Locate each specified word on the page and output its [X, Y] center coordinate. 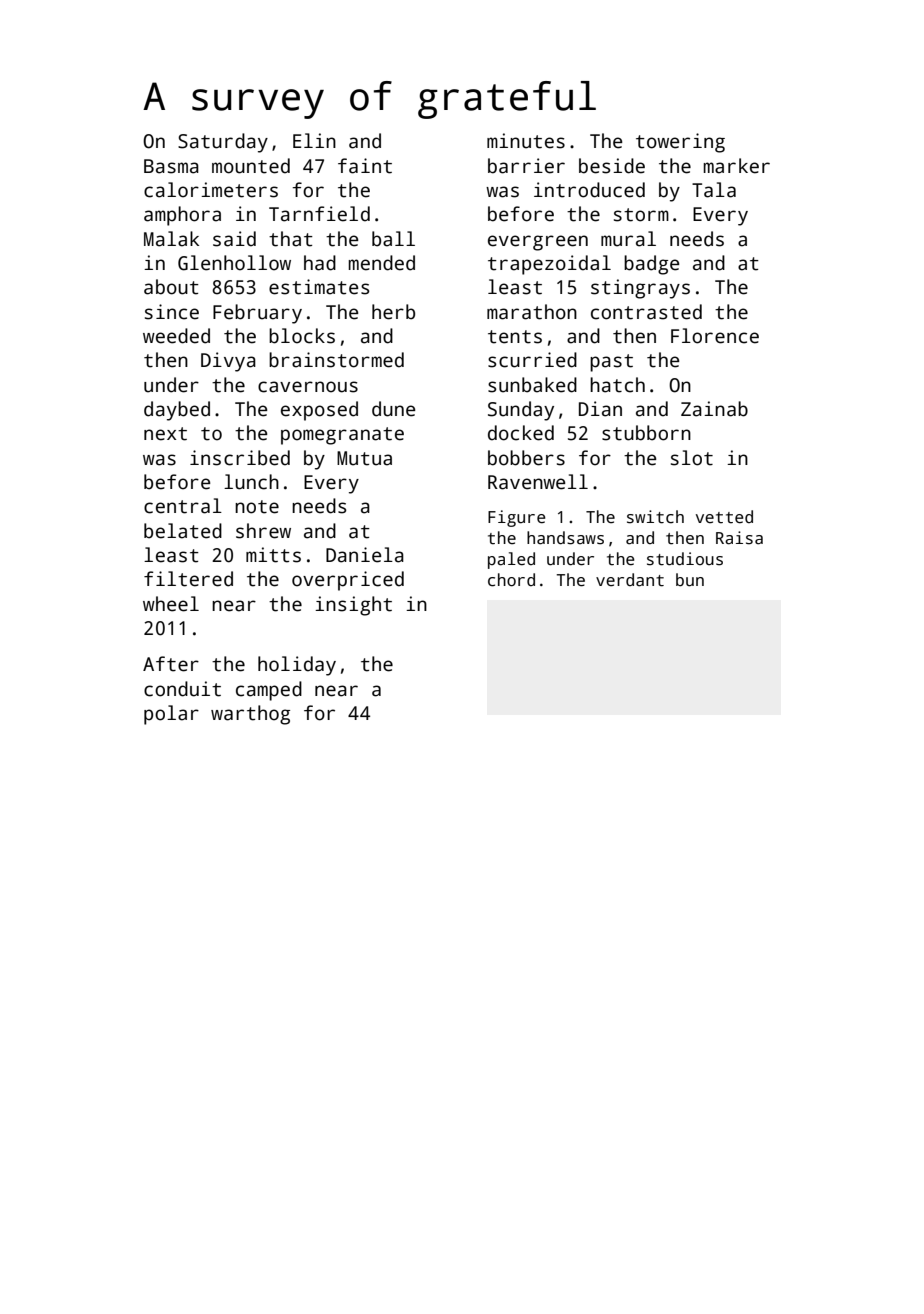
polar [171, 715]
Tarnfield [319, 214]
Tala [714, 190]
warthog [250, 715]
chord [511, 580]
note [257, 507]
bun [690, 580]
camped [269, 691]
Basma [171, 166]
